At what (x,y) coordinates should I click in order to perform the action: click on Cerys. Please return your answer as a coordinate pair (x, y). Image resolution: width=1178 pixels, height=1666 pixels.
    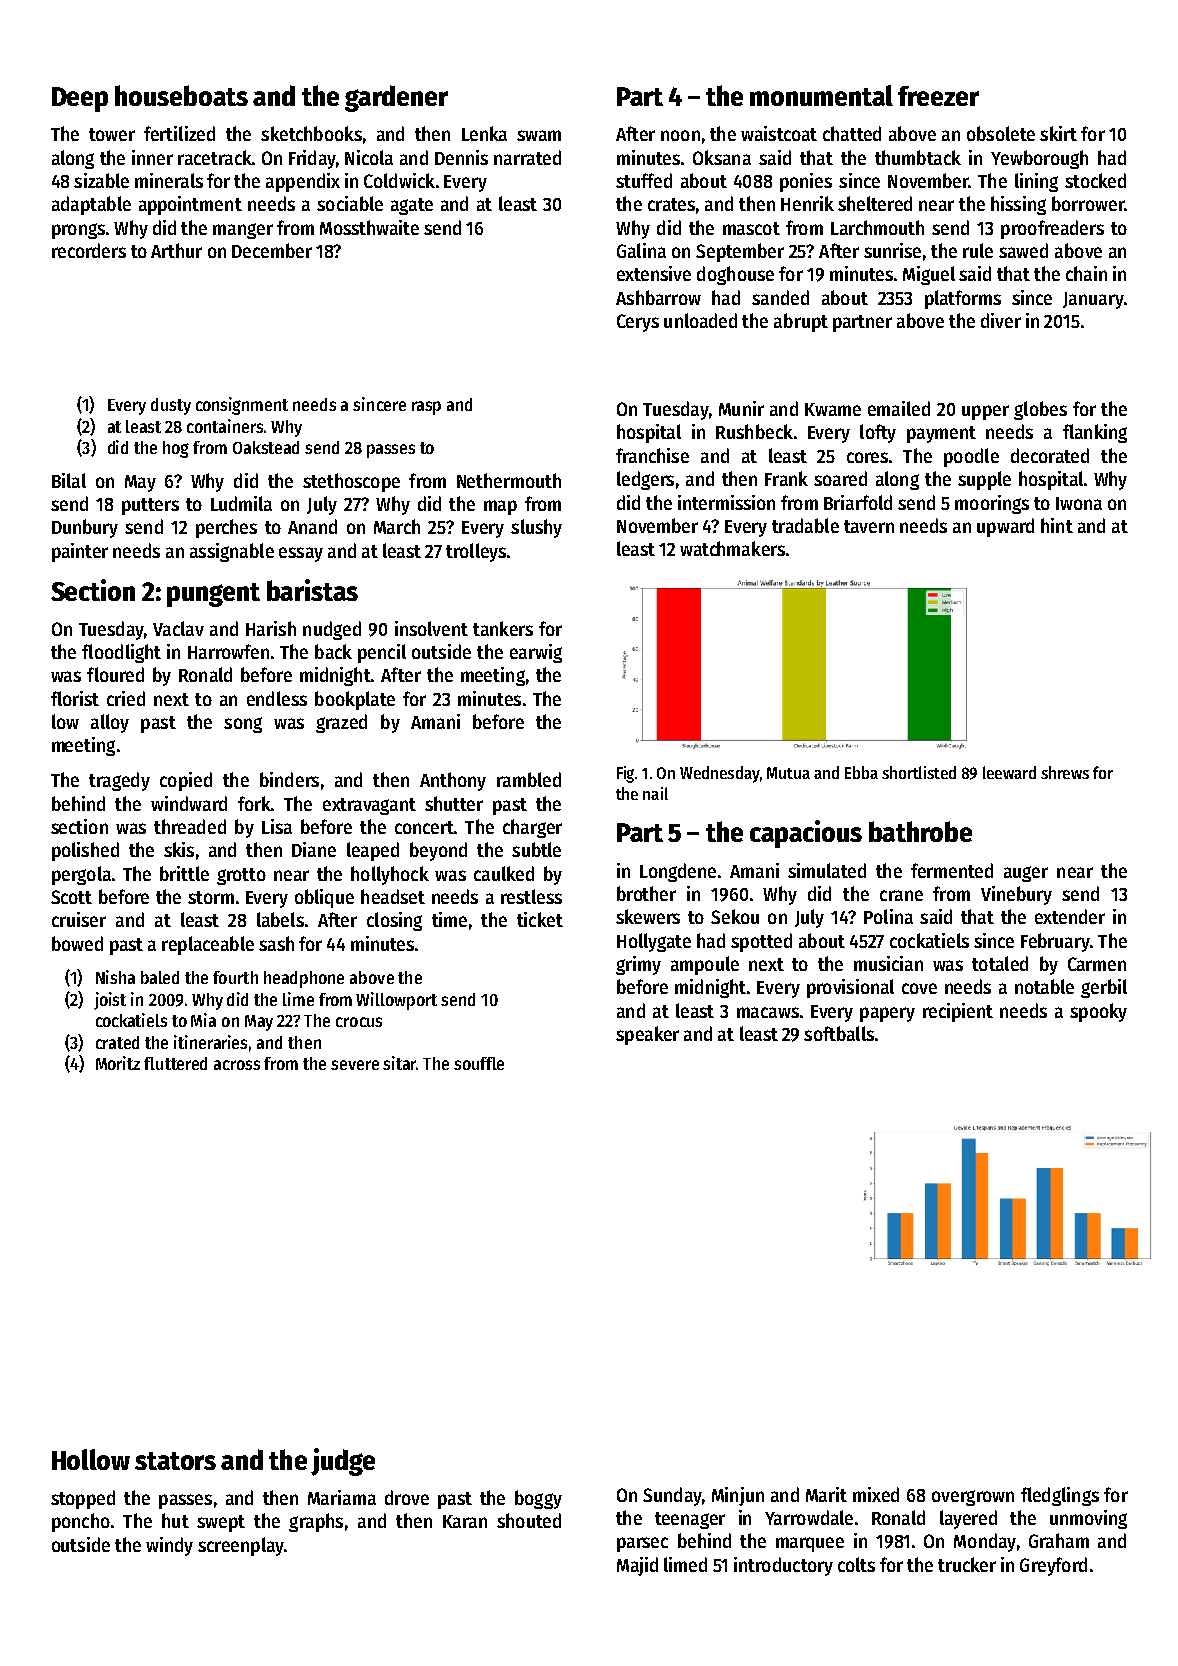
    Looking at the image, I should click on (638, 323).
